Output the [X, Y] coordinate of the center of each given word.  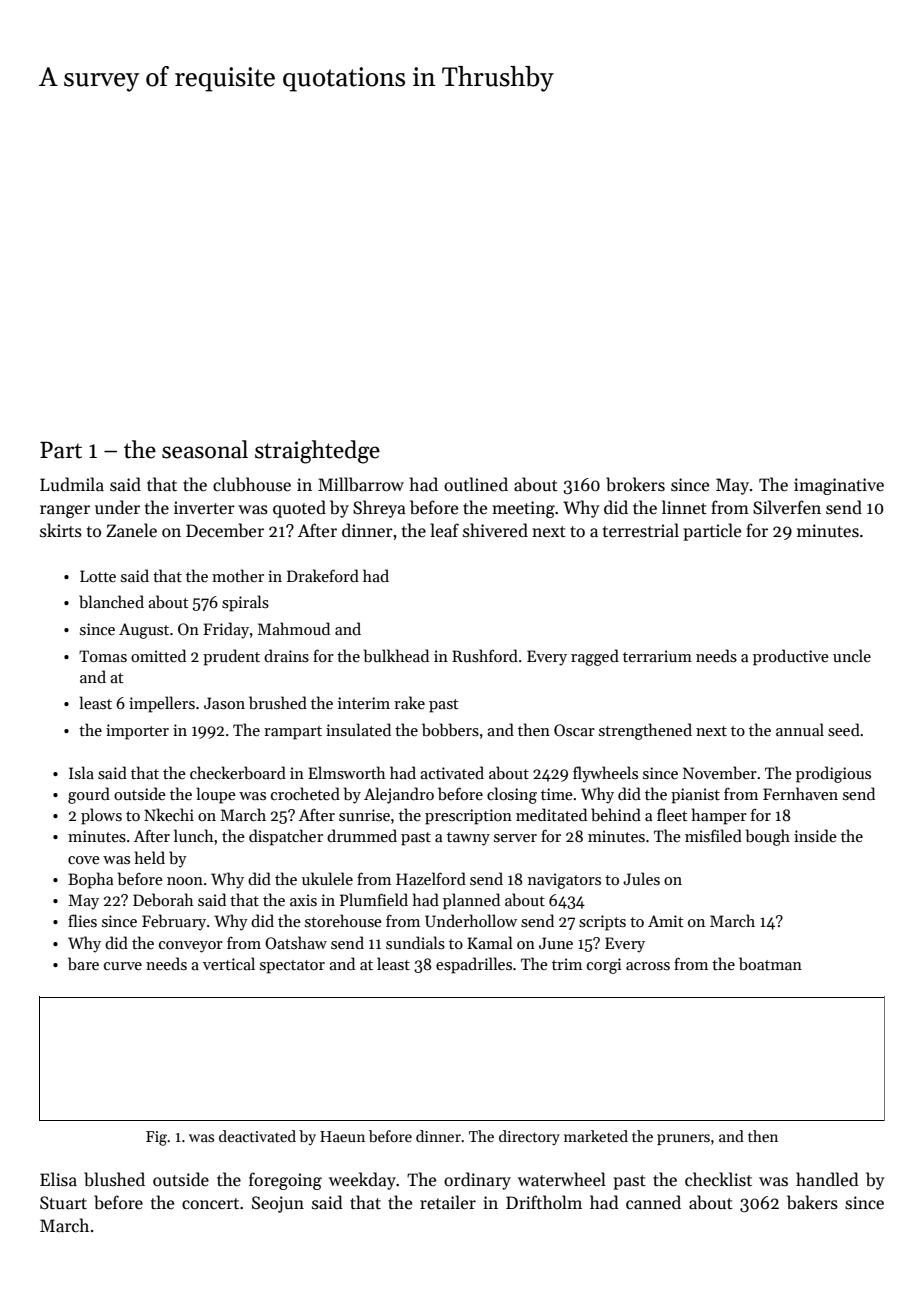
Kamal [490, 942]
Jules [641, 878]
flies [82, 920]
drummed [362, 835]
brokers [635, 484]
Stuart [63, 1203]
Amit [665, 921]
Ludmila [72, 484]
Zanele [131, 530]
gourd [89, 795]
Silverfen [787, 507]
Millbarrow [361, 484]
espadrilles [474, 965]
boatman [770, 964]
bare [83, 964]
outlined [476, 484]
